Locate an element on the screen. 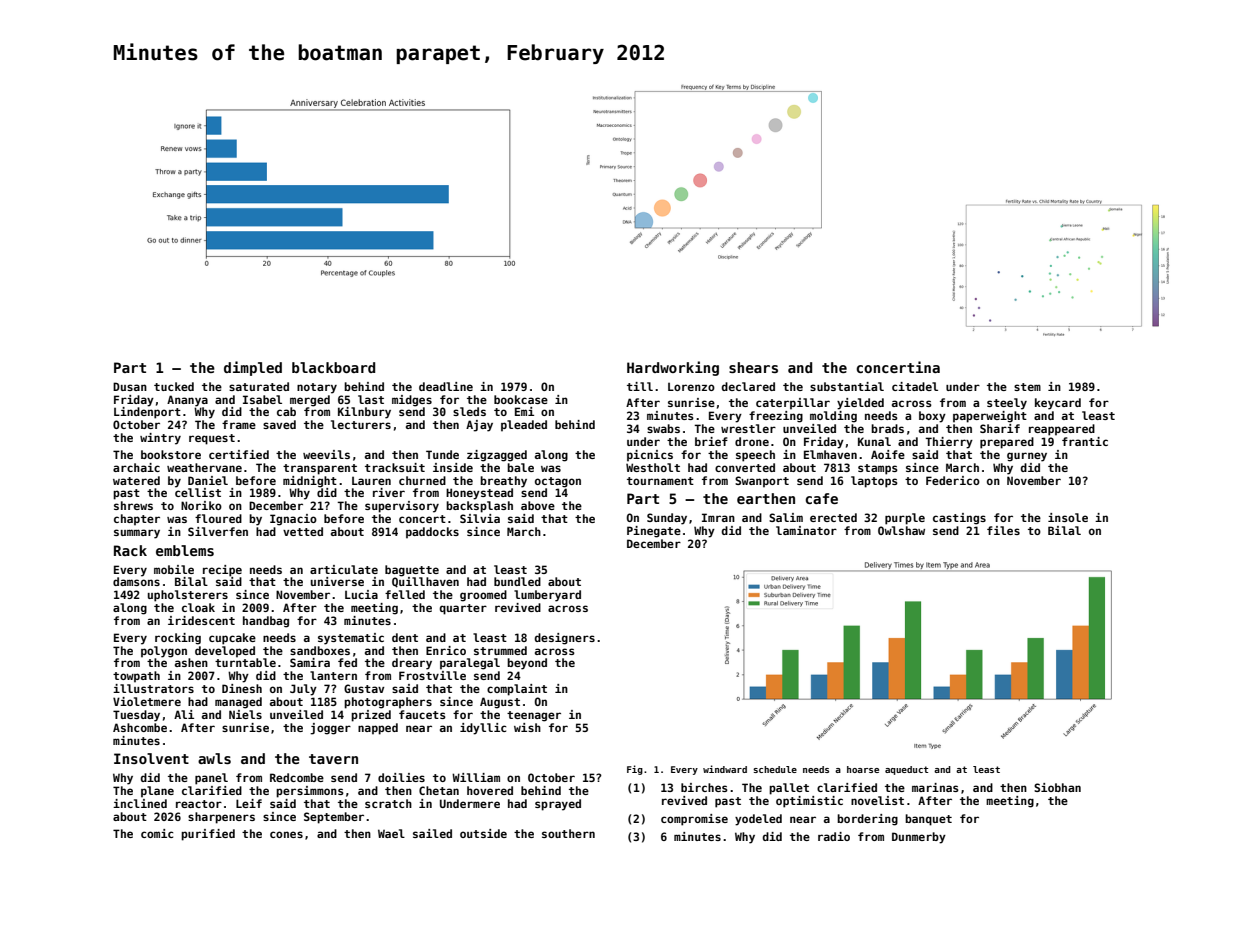 This screenshot has width=1233, height=952. windward is located at coordinates (725, 769).
